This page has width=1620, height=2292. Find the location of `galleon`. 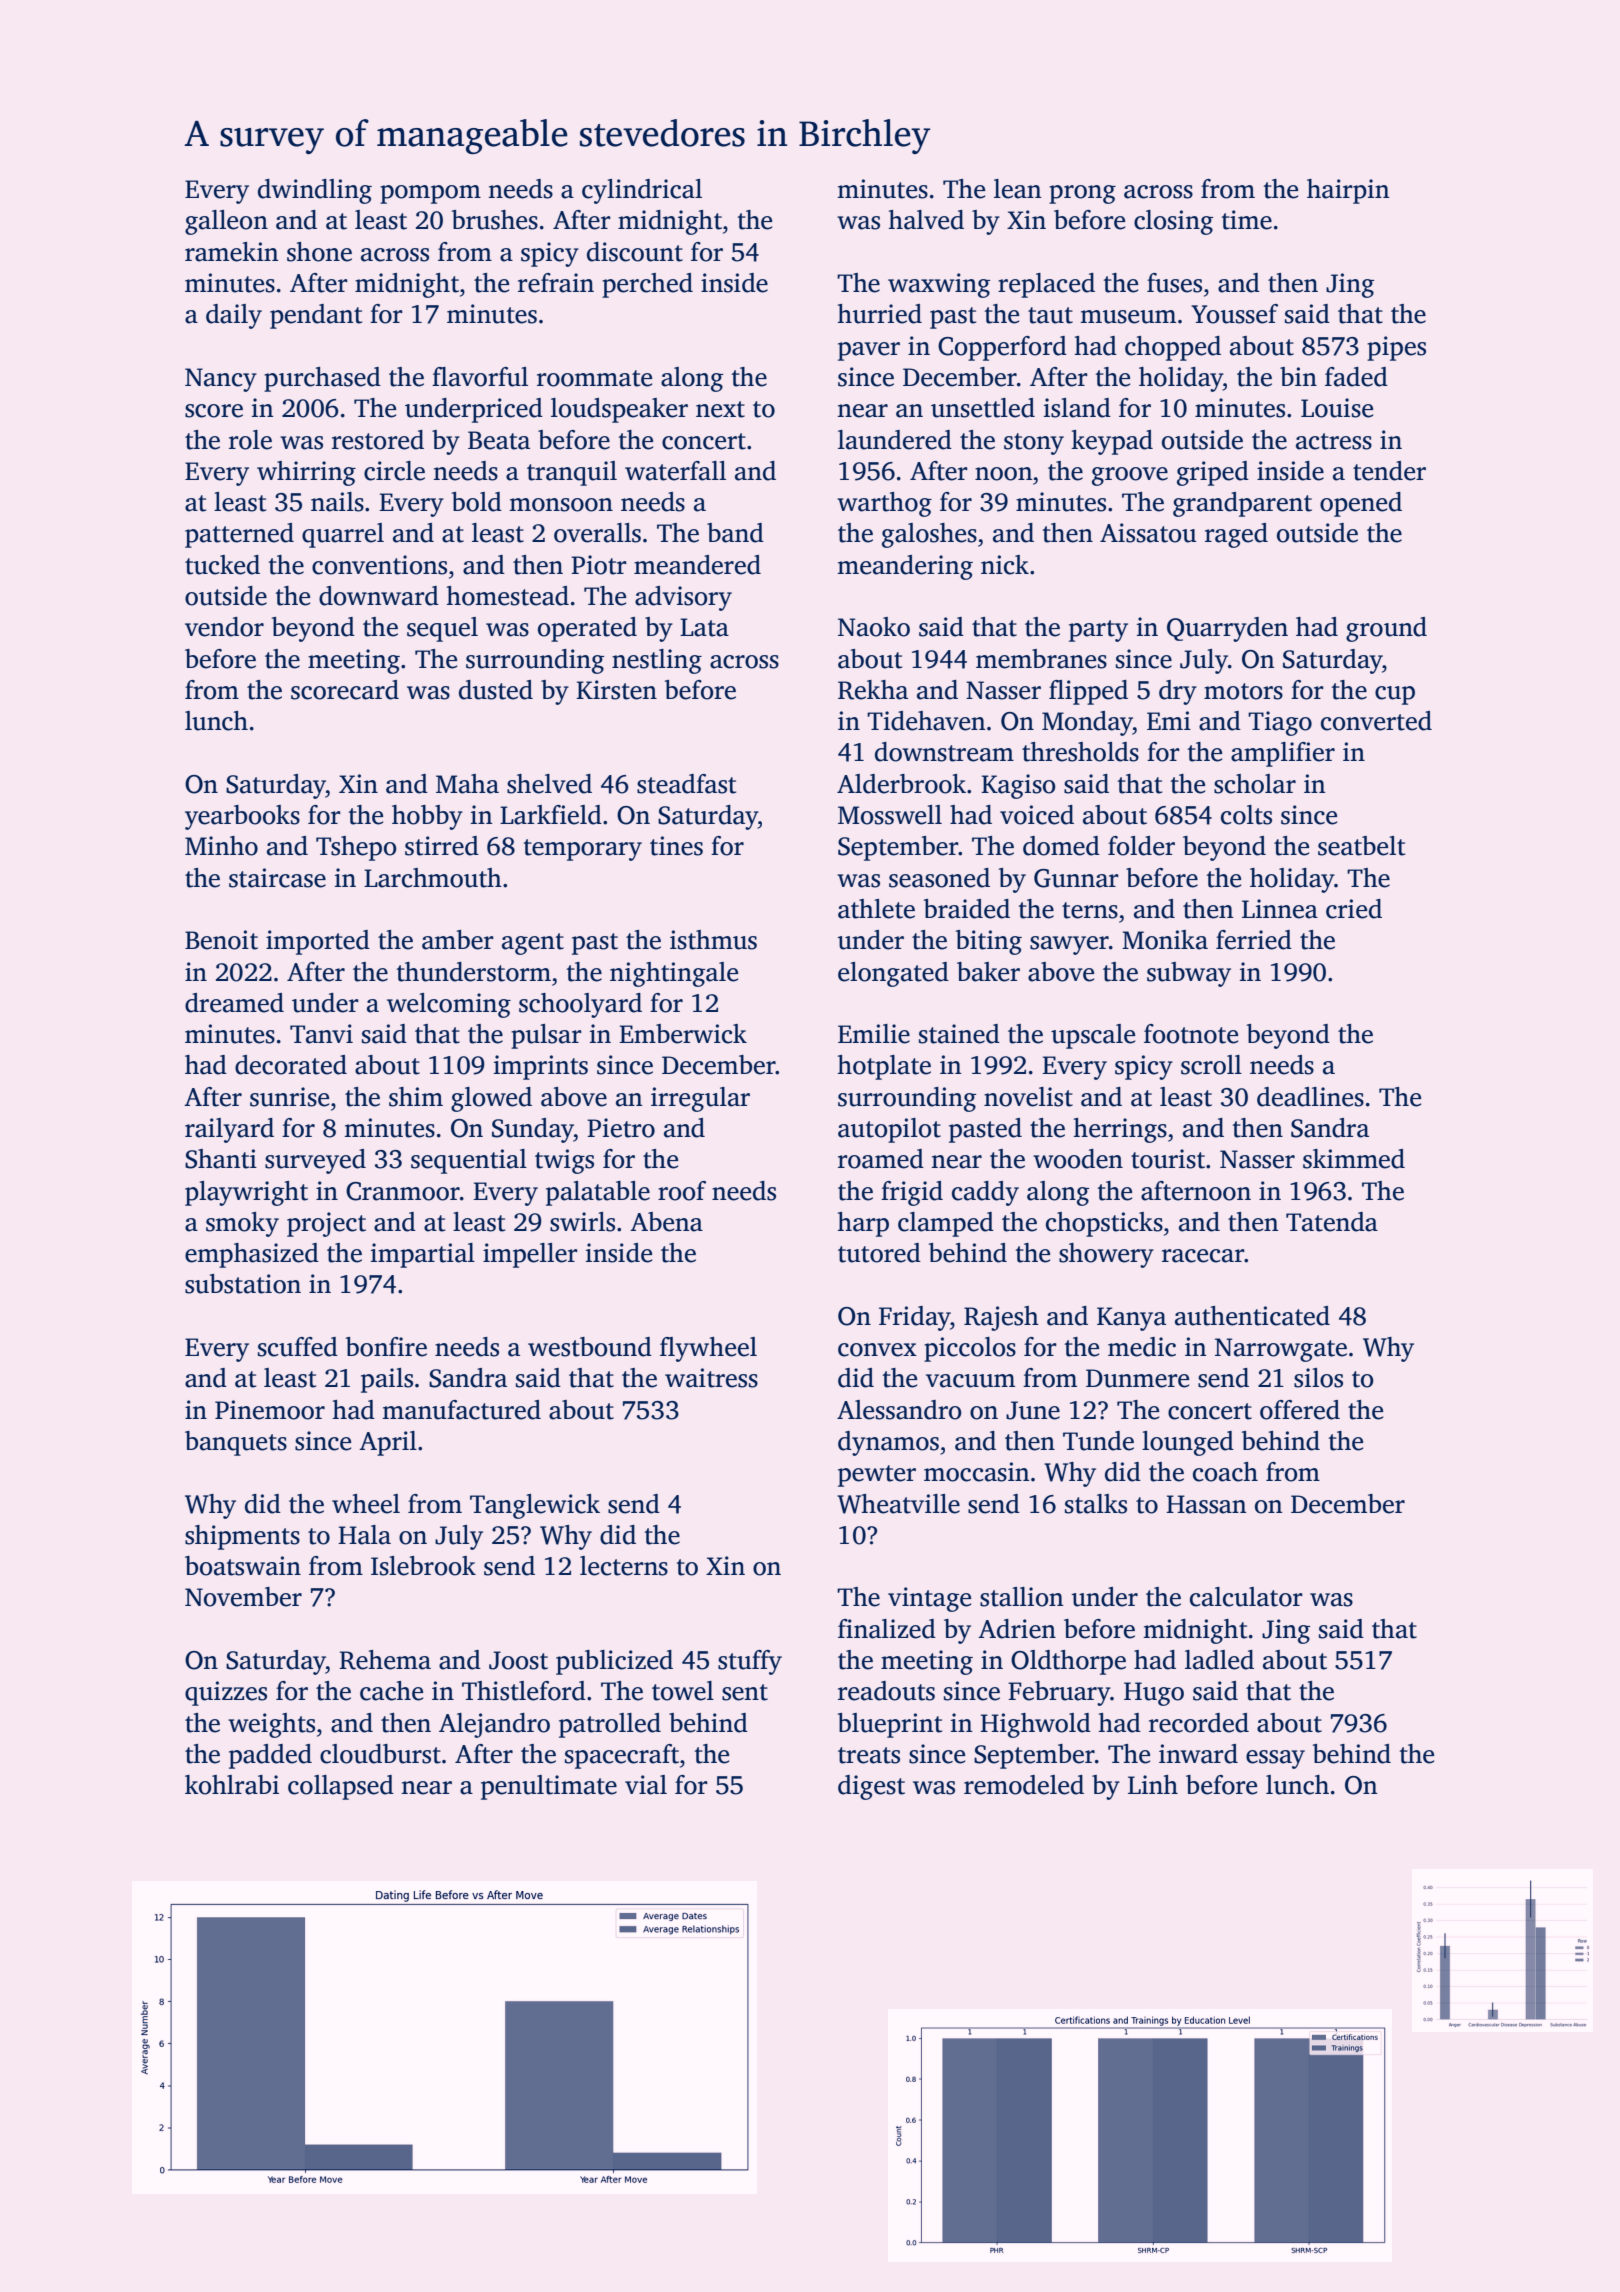

galleon is located at coordinates (226, 222).
